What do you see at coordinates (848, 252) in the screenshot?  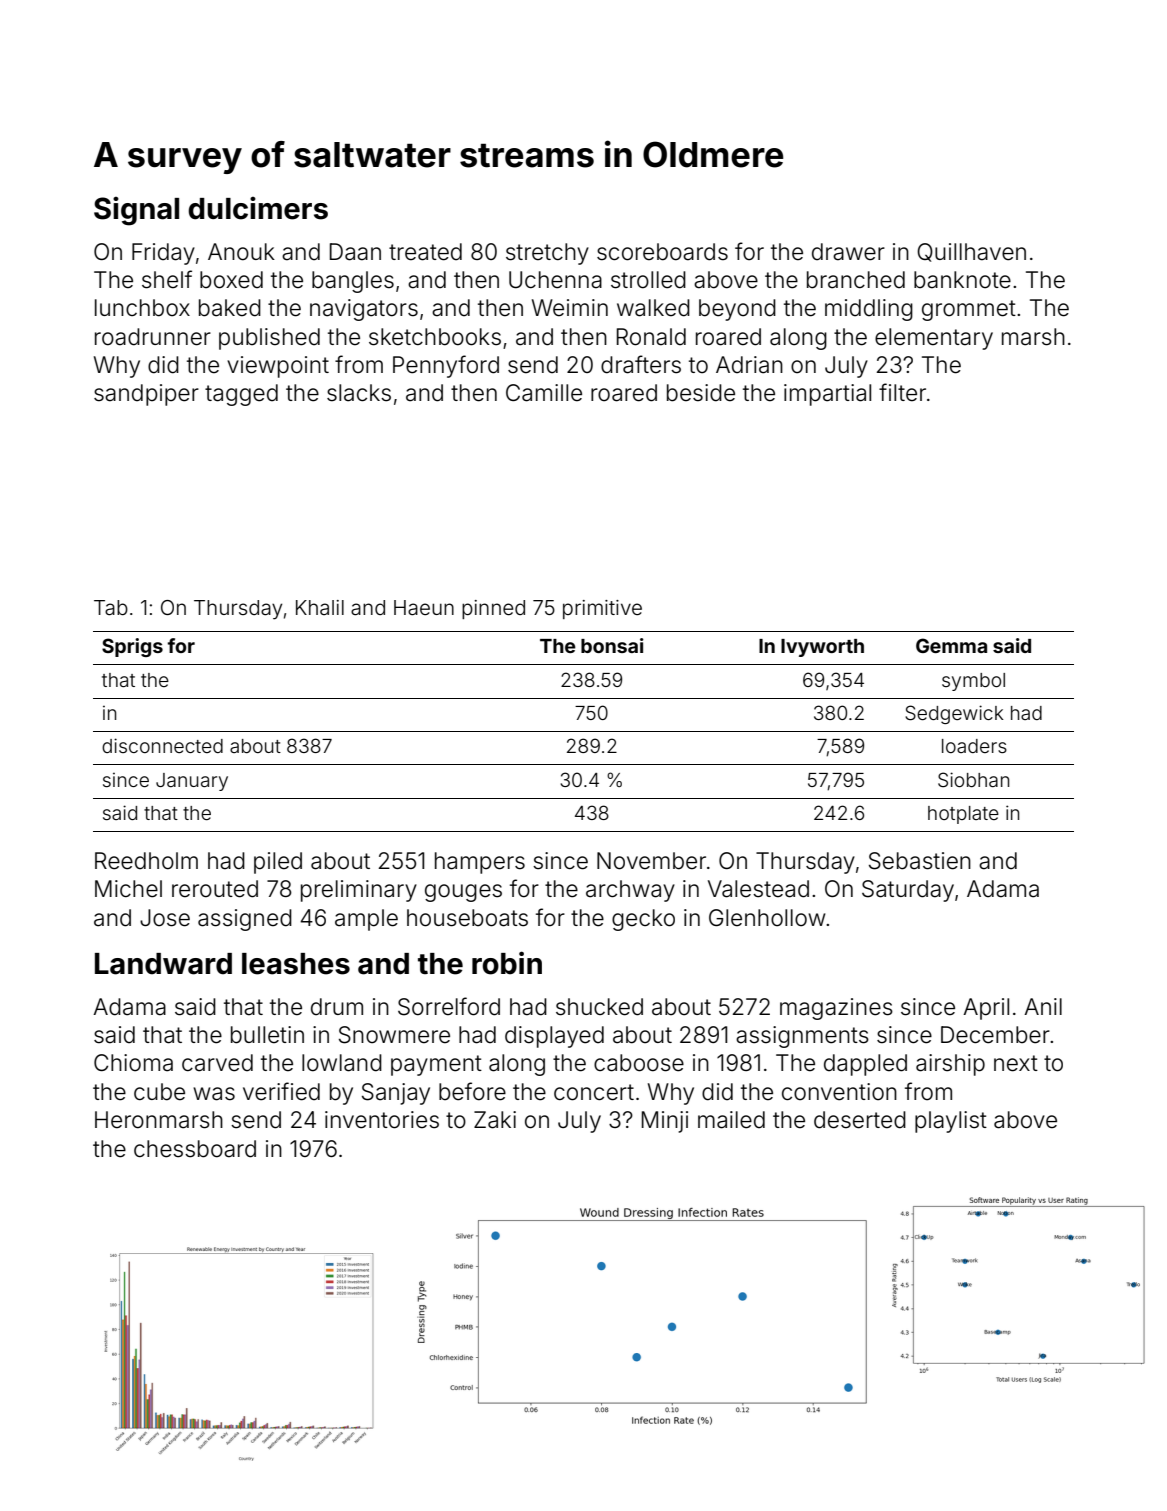 I see `drawer` at bounding box center [848, 252].
